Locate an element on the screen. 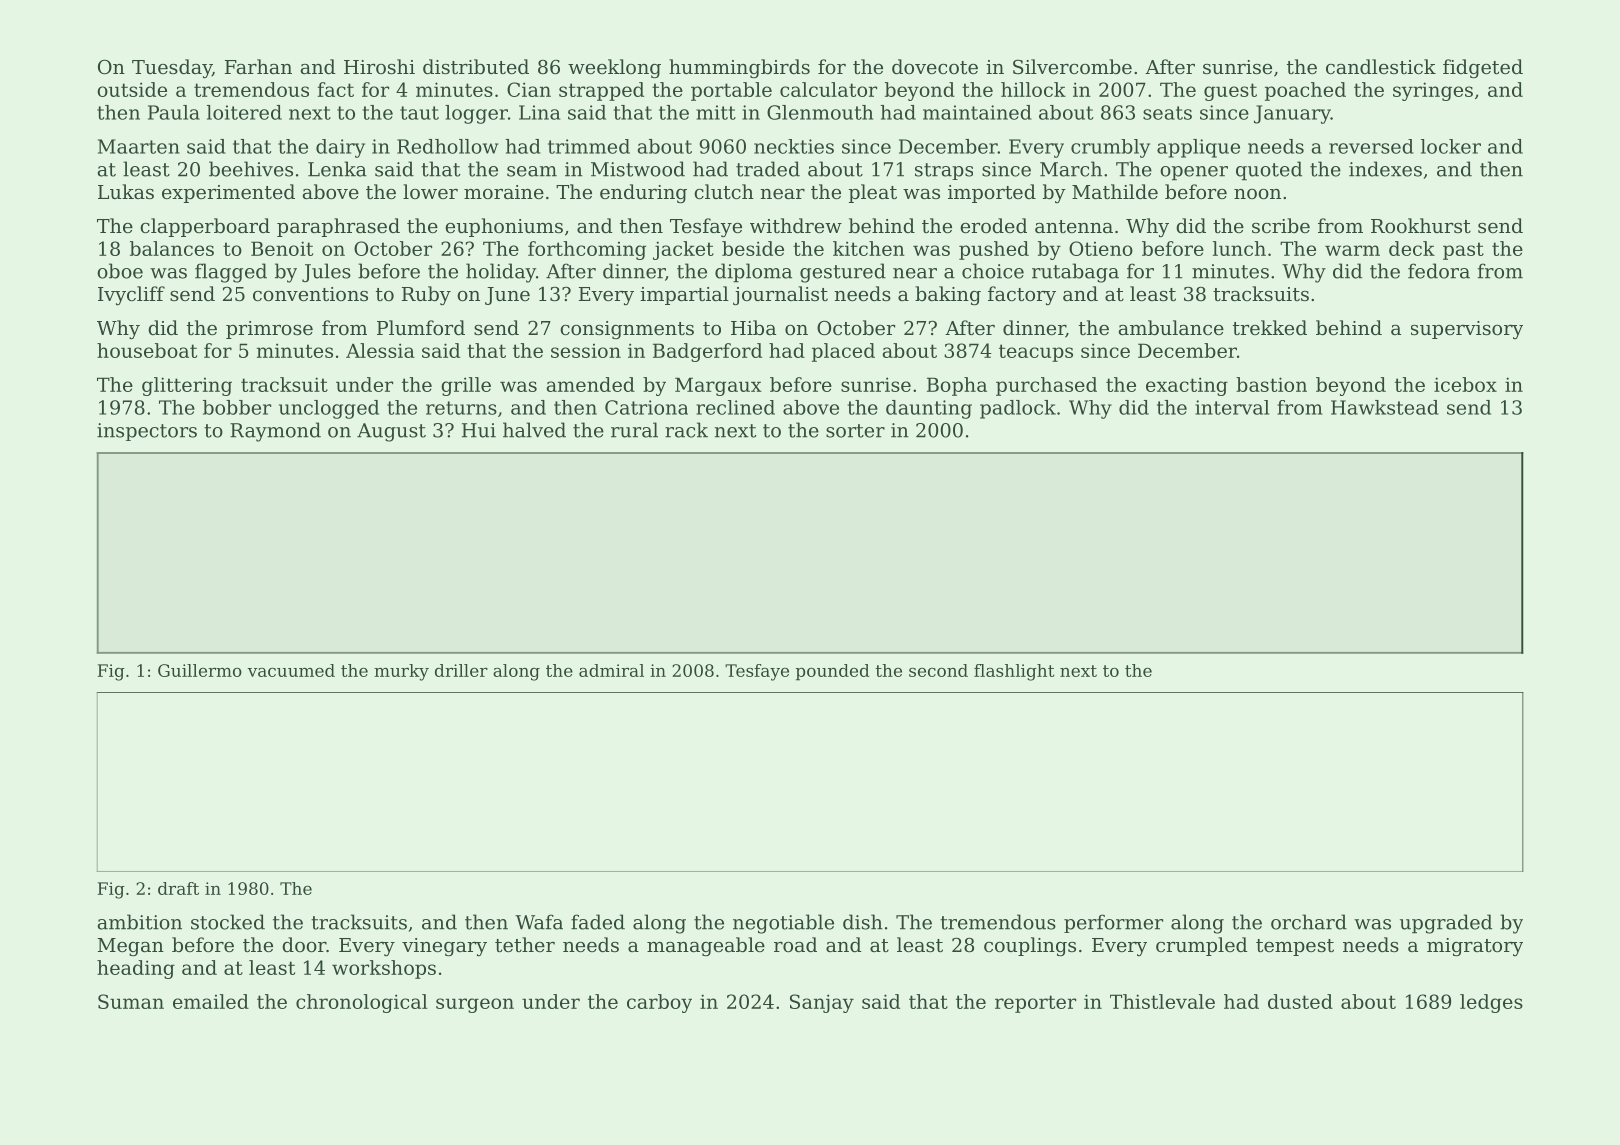 This screenshot has width=1620, height=1145. sorter is located at coordinates (855, 431).
